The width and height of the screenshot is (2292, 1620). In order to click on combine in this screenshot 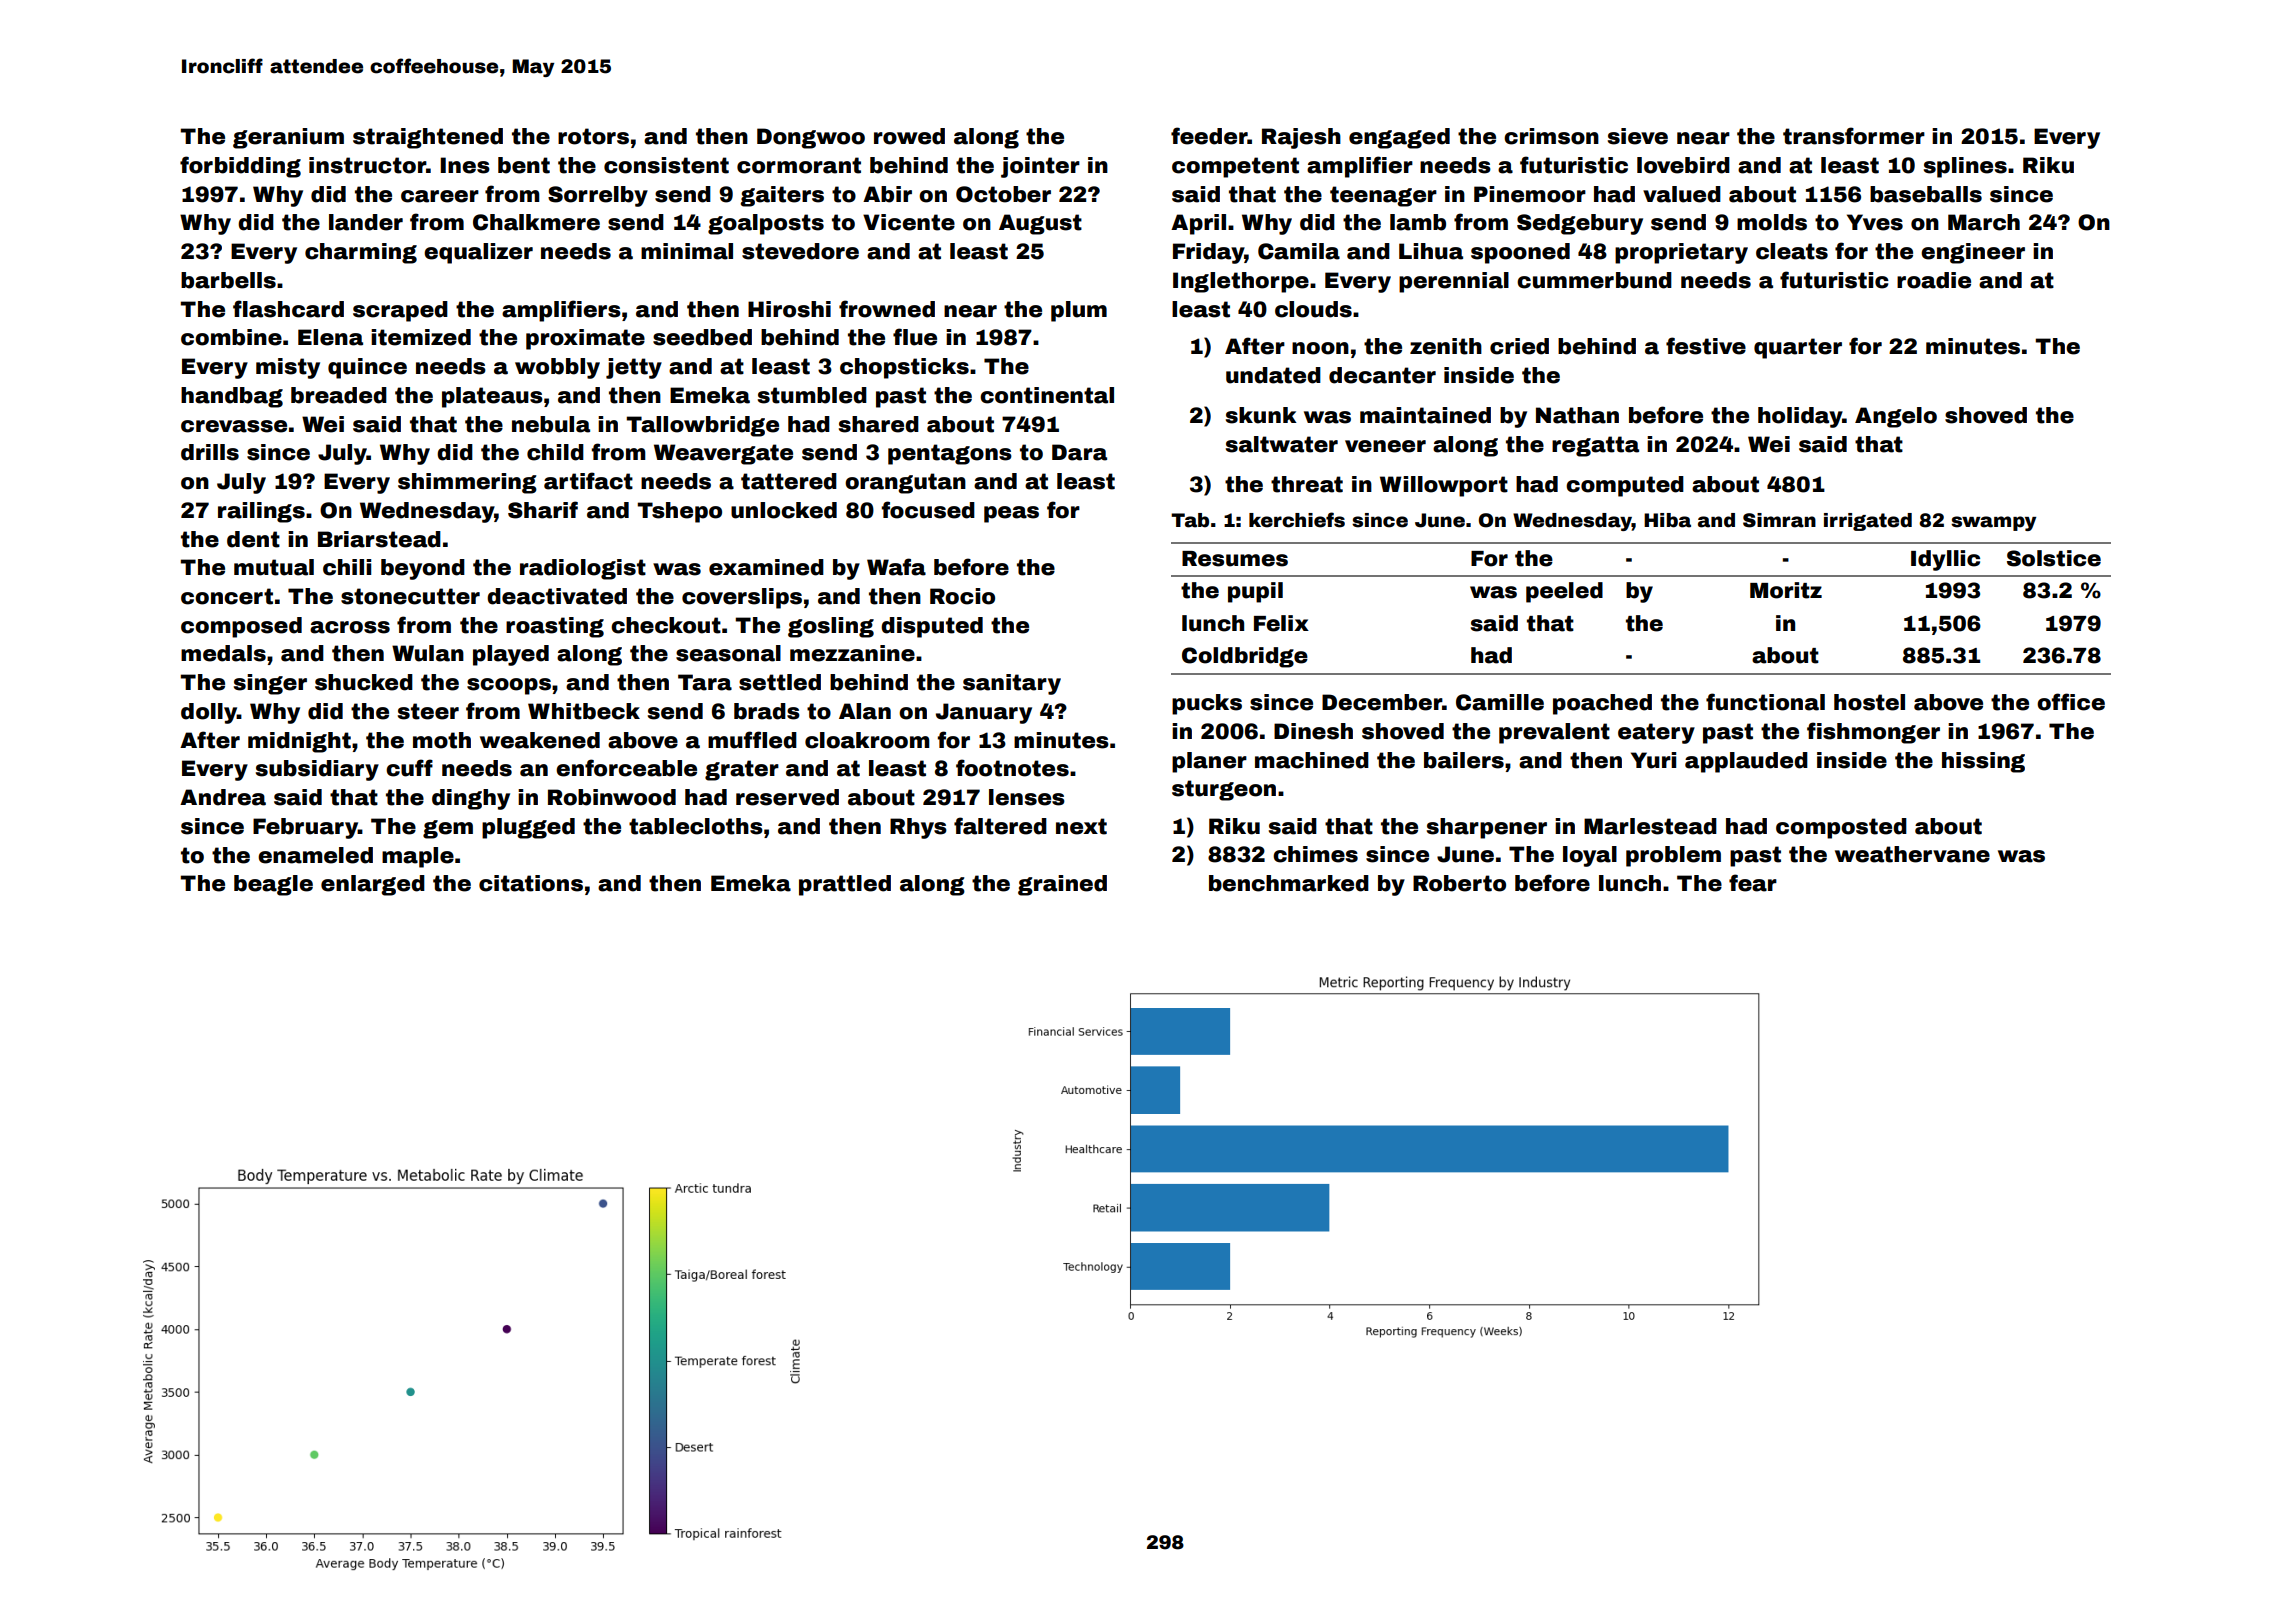, I will do `click(231, 337)`.
